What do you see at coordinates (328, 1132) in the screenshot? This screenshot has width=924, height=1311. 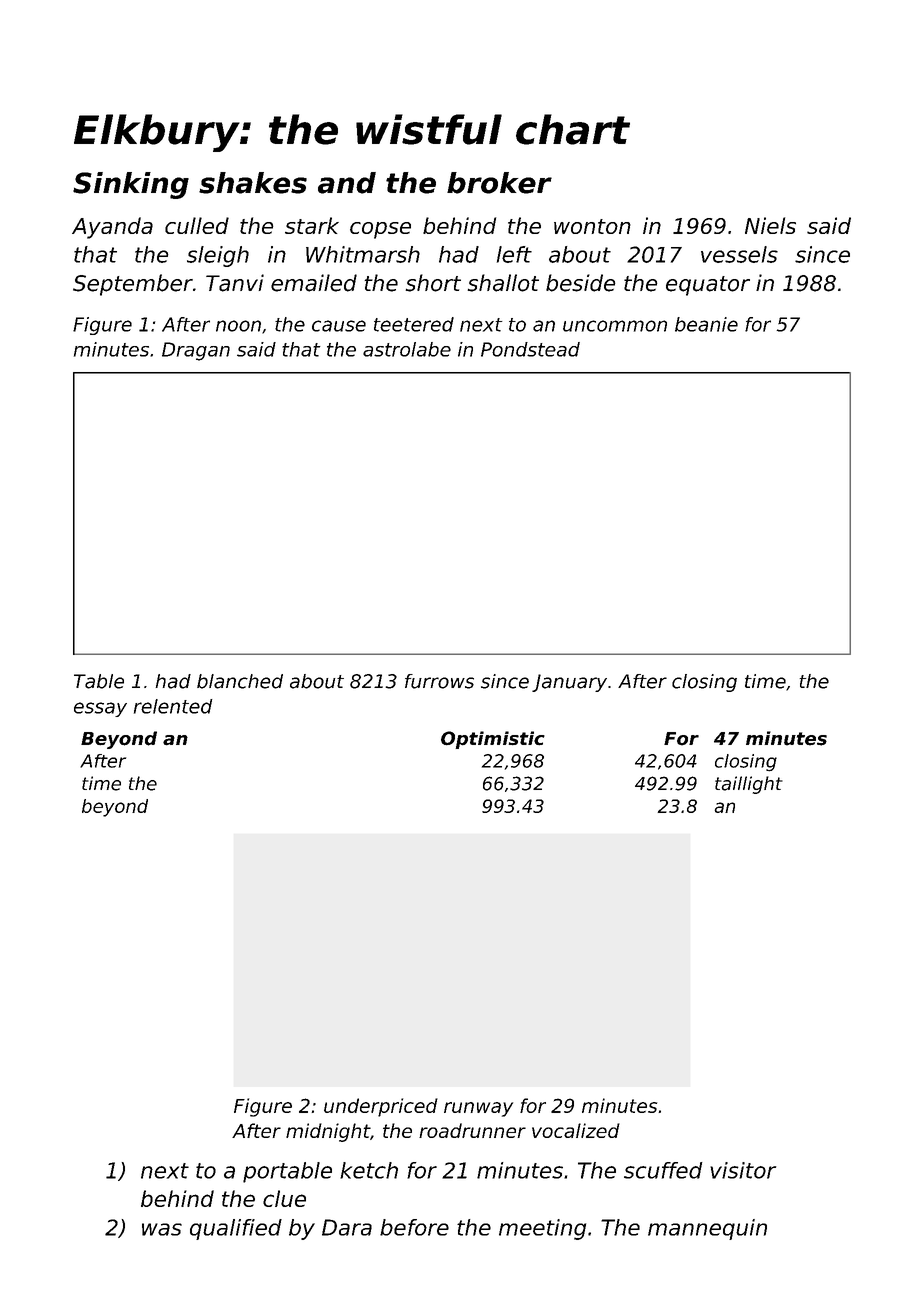 I see `midnight` at bounding box center [328, 1132].
